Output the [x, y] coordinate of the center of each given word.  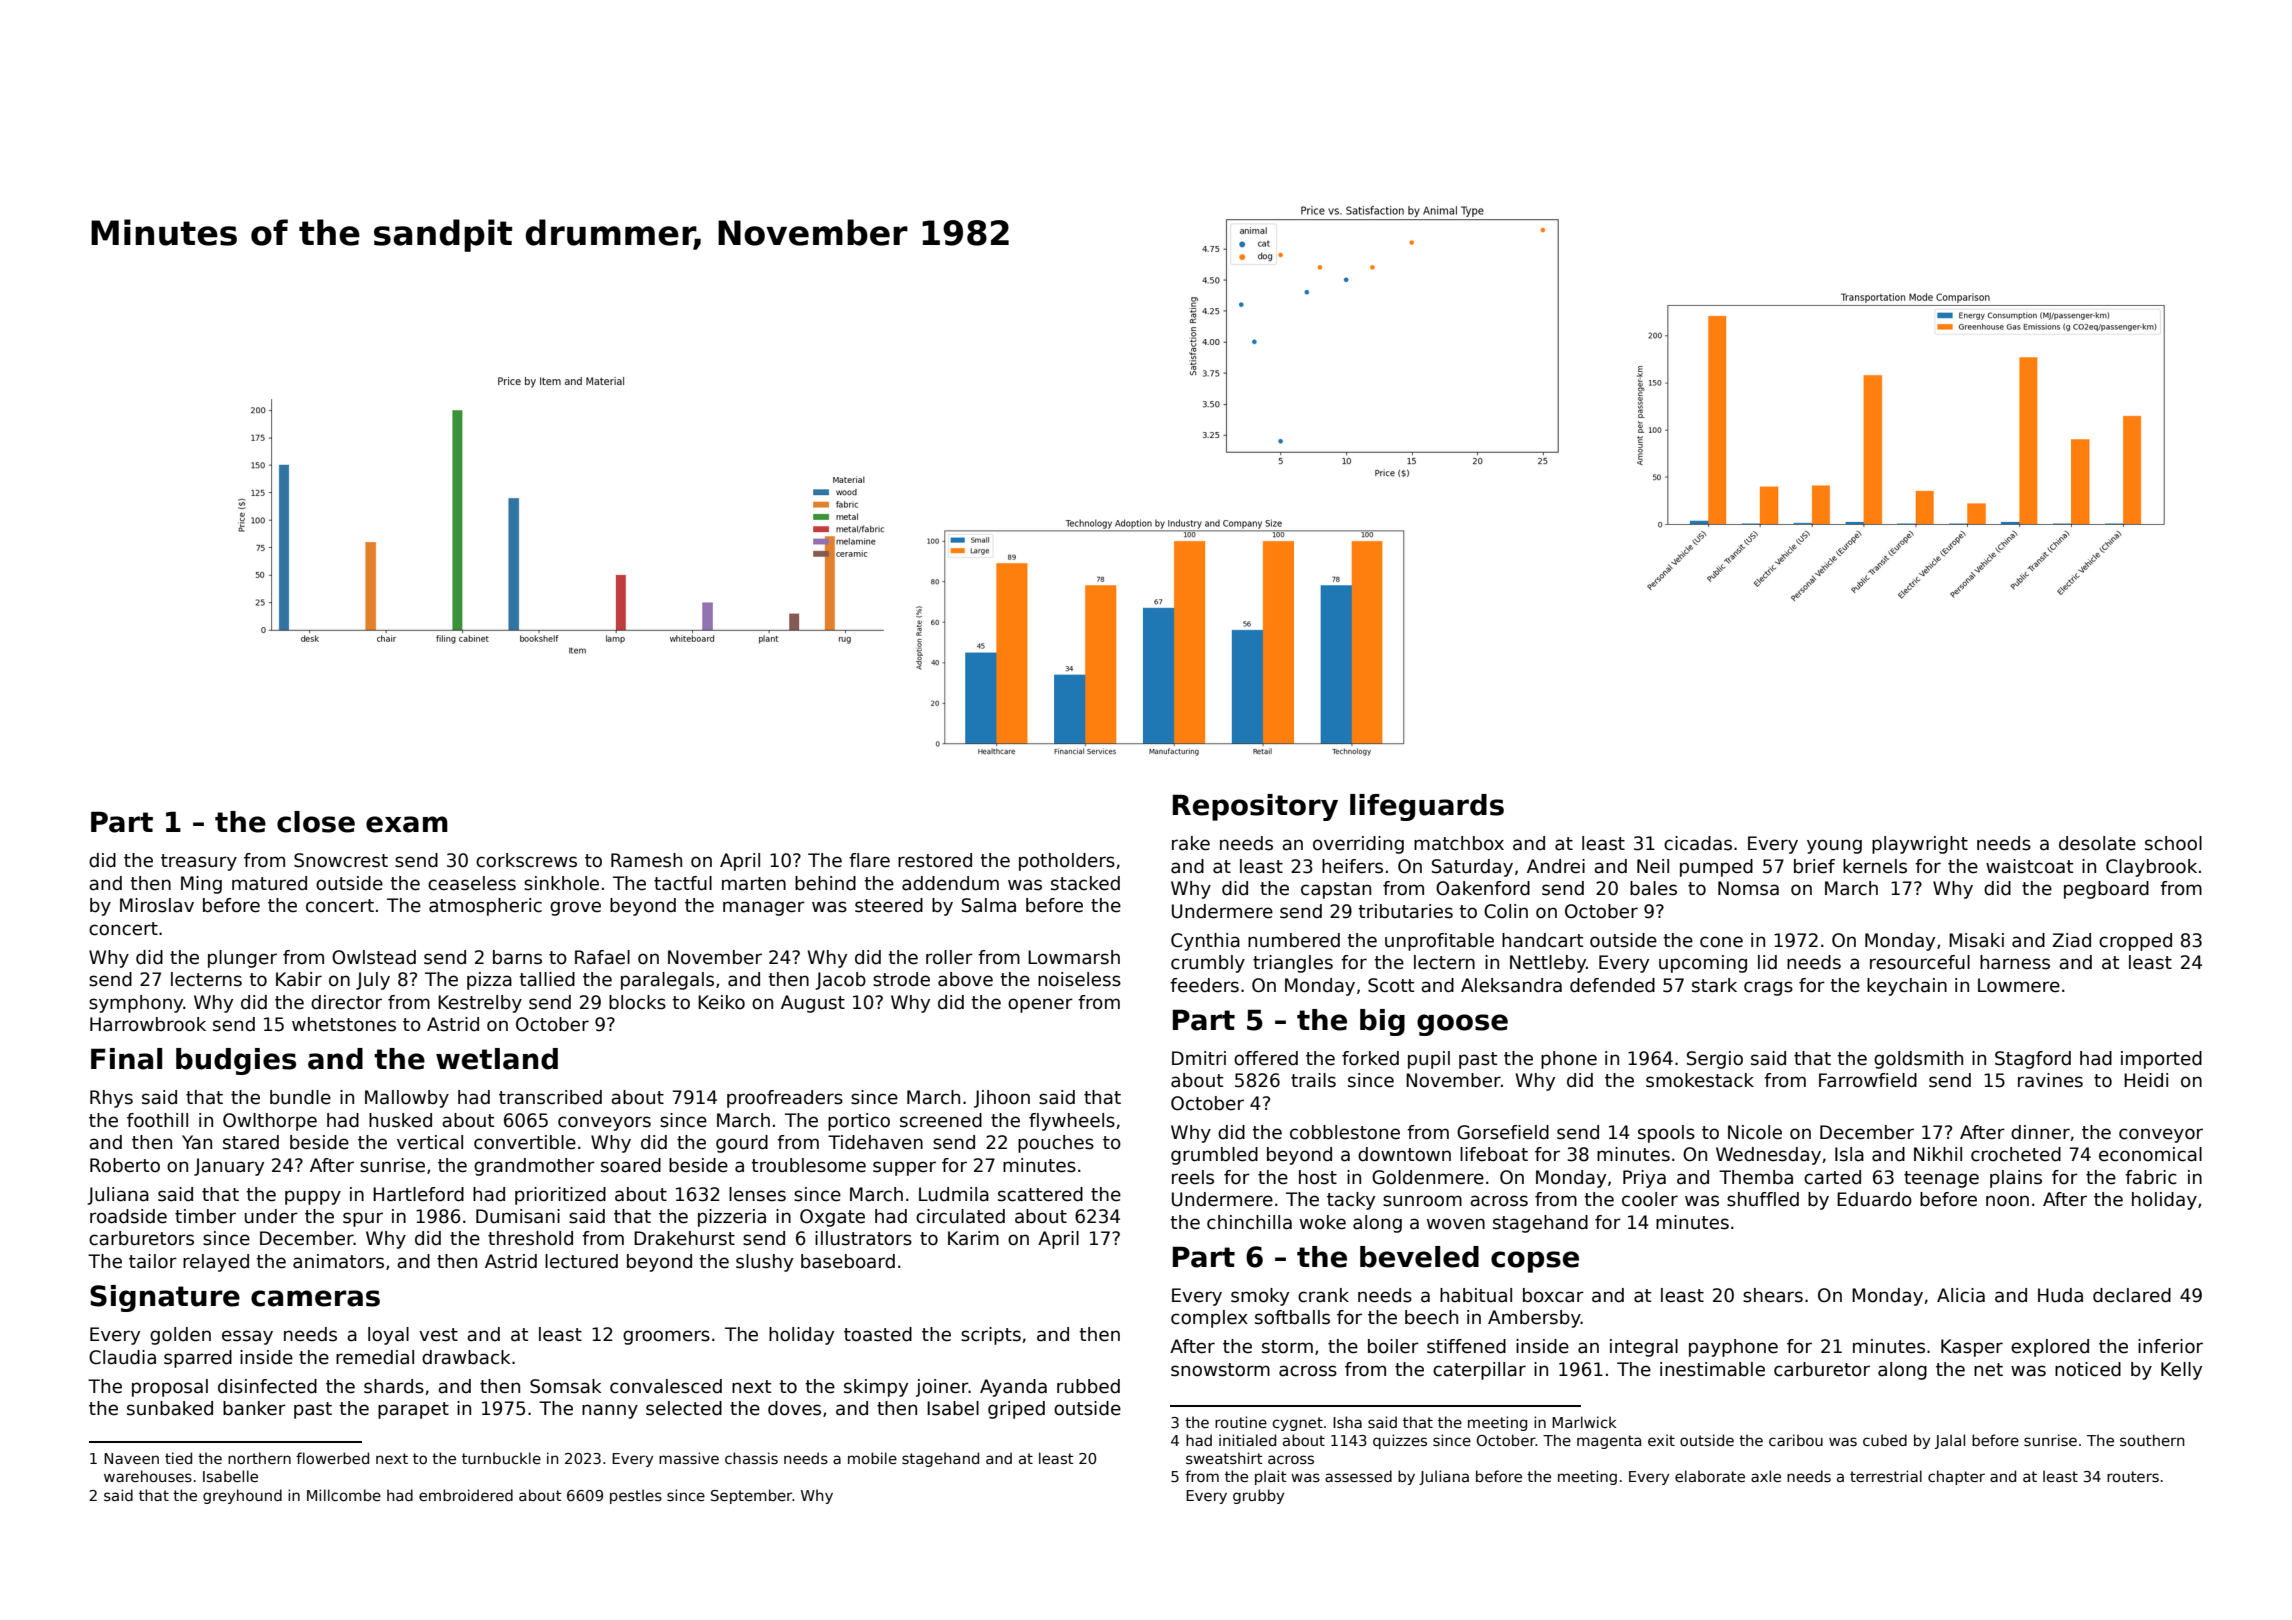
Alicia [1961, 1295]
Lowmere [2019, 985]
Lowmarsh [1074, 957]
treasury [199, 862]
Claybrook [2151, 868]
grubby [1258, 1496]
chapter [1956, 1477]
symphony [136, 1004]
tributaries [1405, 911]
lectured [581, 1261]
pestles [636, 1496]
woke [1323, 1222]
